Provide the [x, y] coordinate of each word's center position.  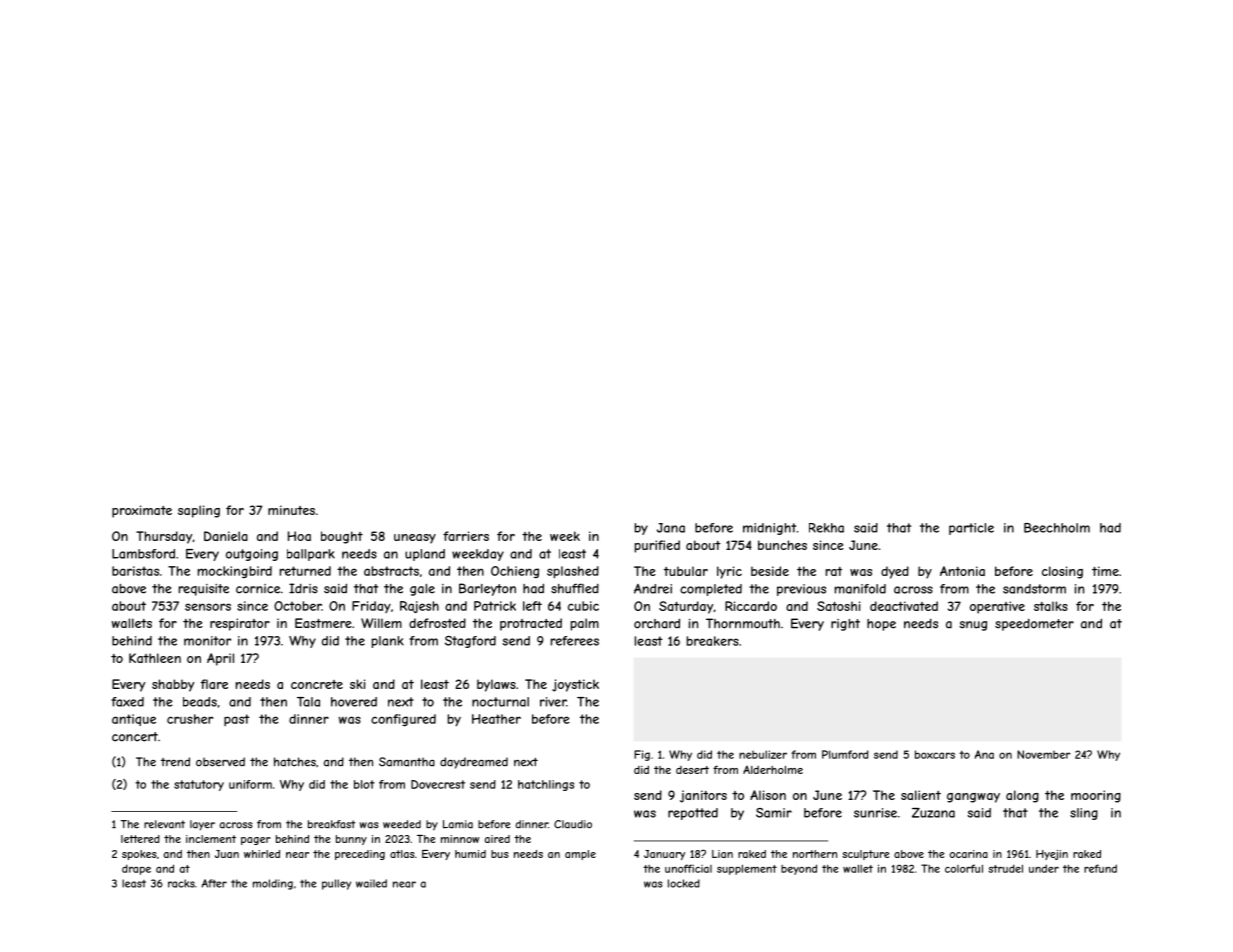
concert [135, 737]
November [1043, 754]
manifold [860, 589]
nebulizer [763, 754]
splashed [573, 572]
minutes [291, 510]
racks [181, 883]
